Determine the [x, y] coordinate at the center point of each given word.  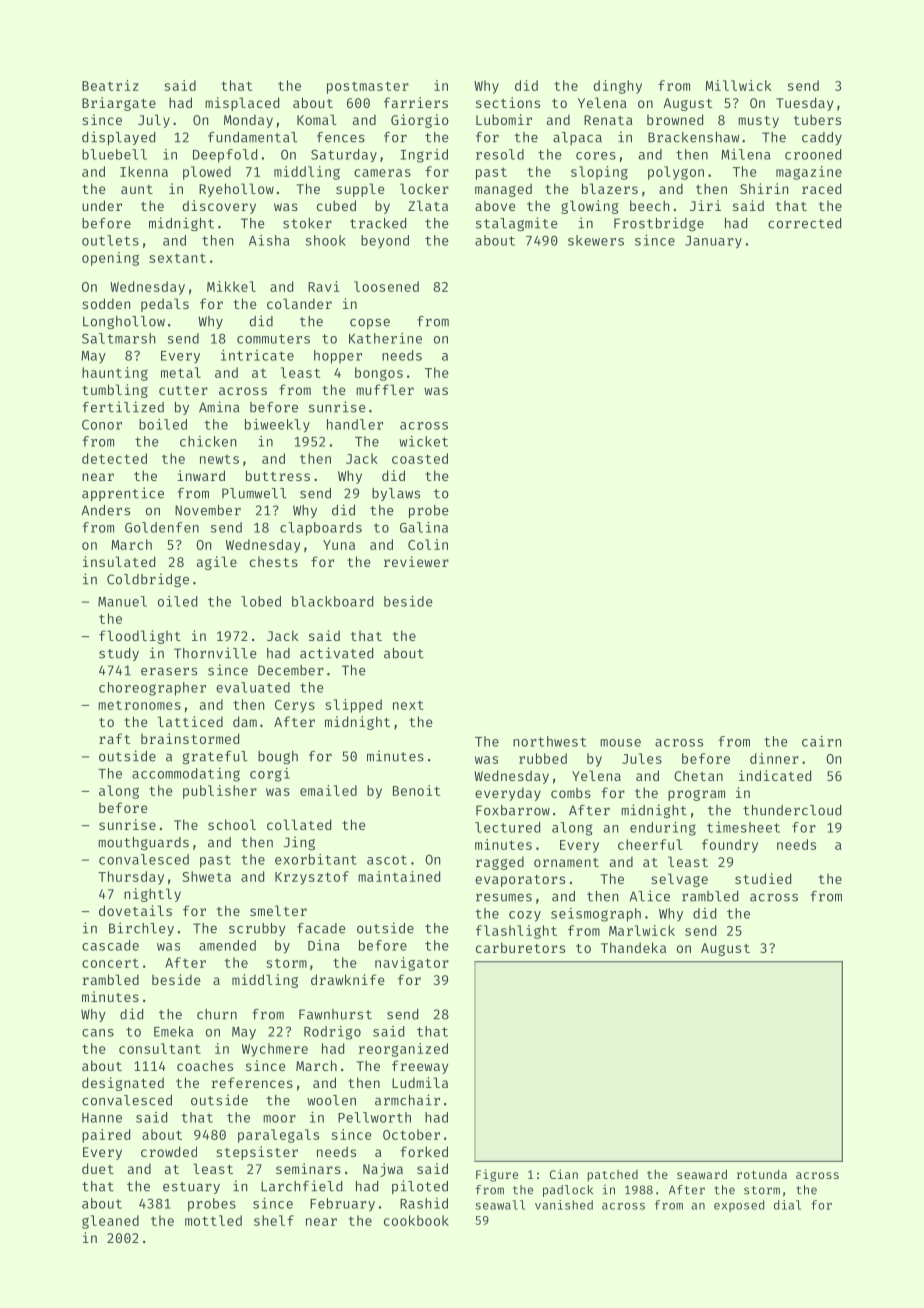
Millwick [738, 85]
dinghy [618, 87]
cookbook [416, 1220]
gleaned [110, 1222]
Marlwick [642, 930]
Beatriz [110, 85]
